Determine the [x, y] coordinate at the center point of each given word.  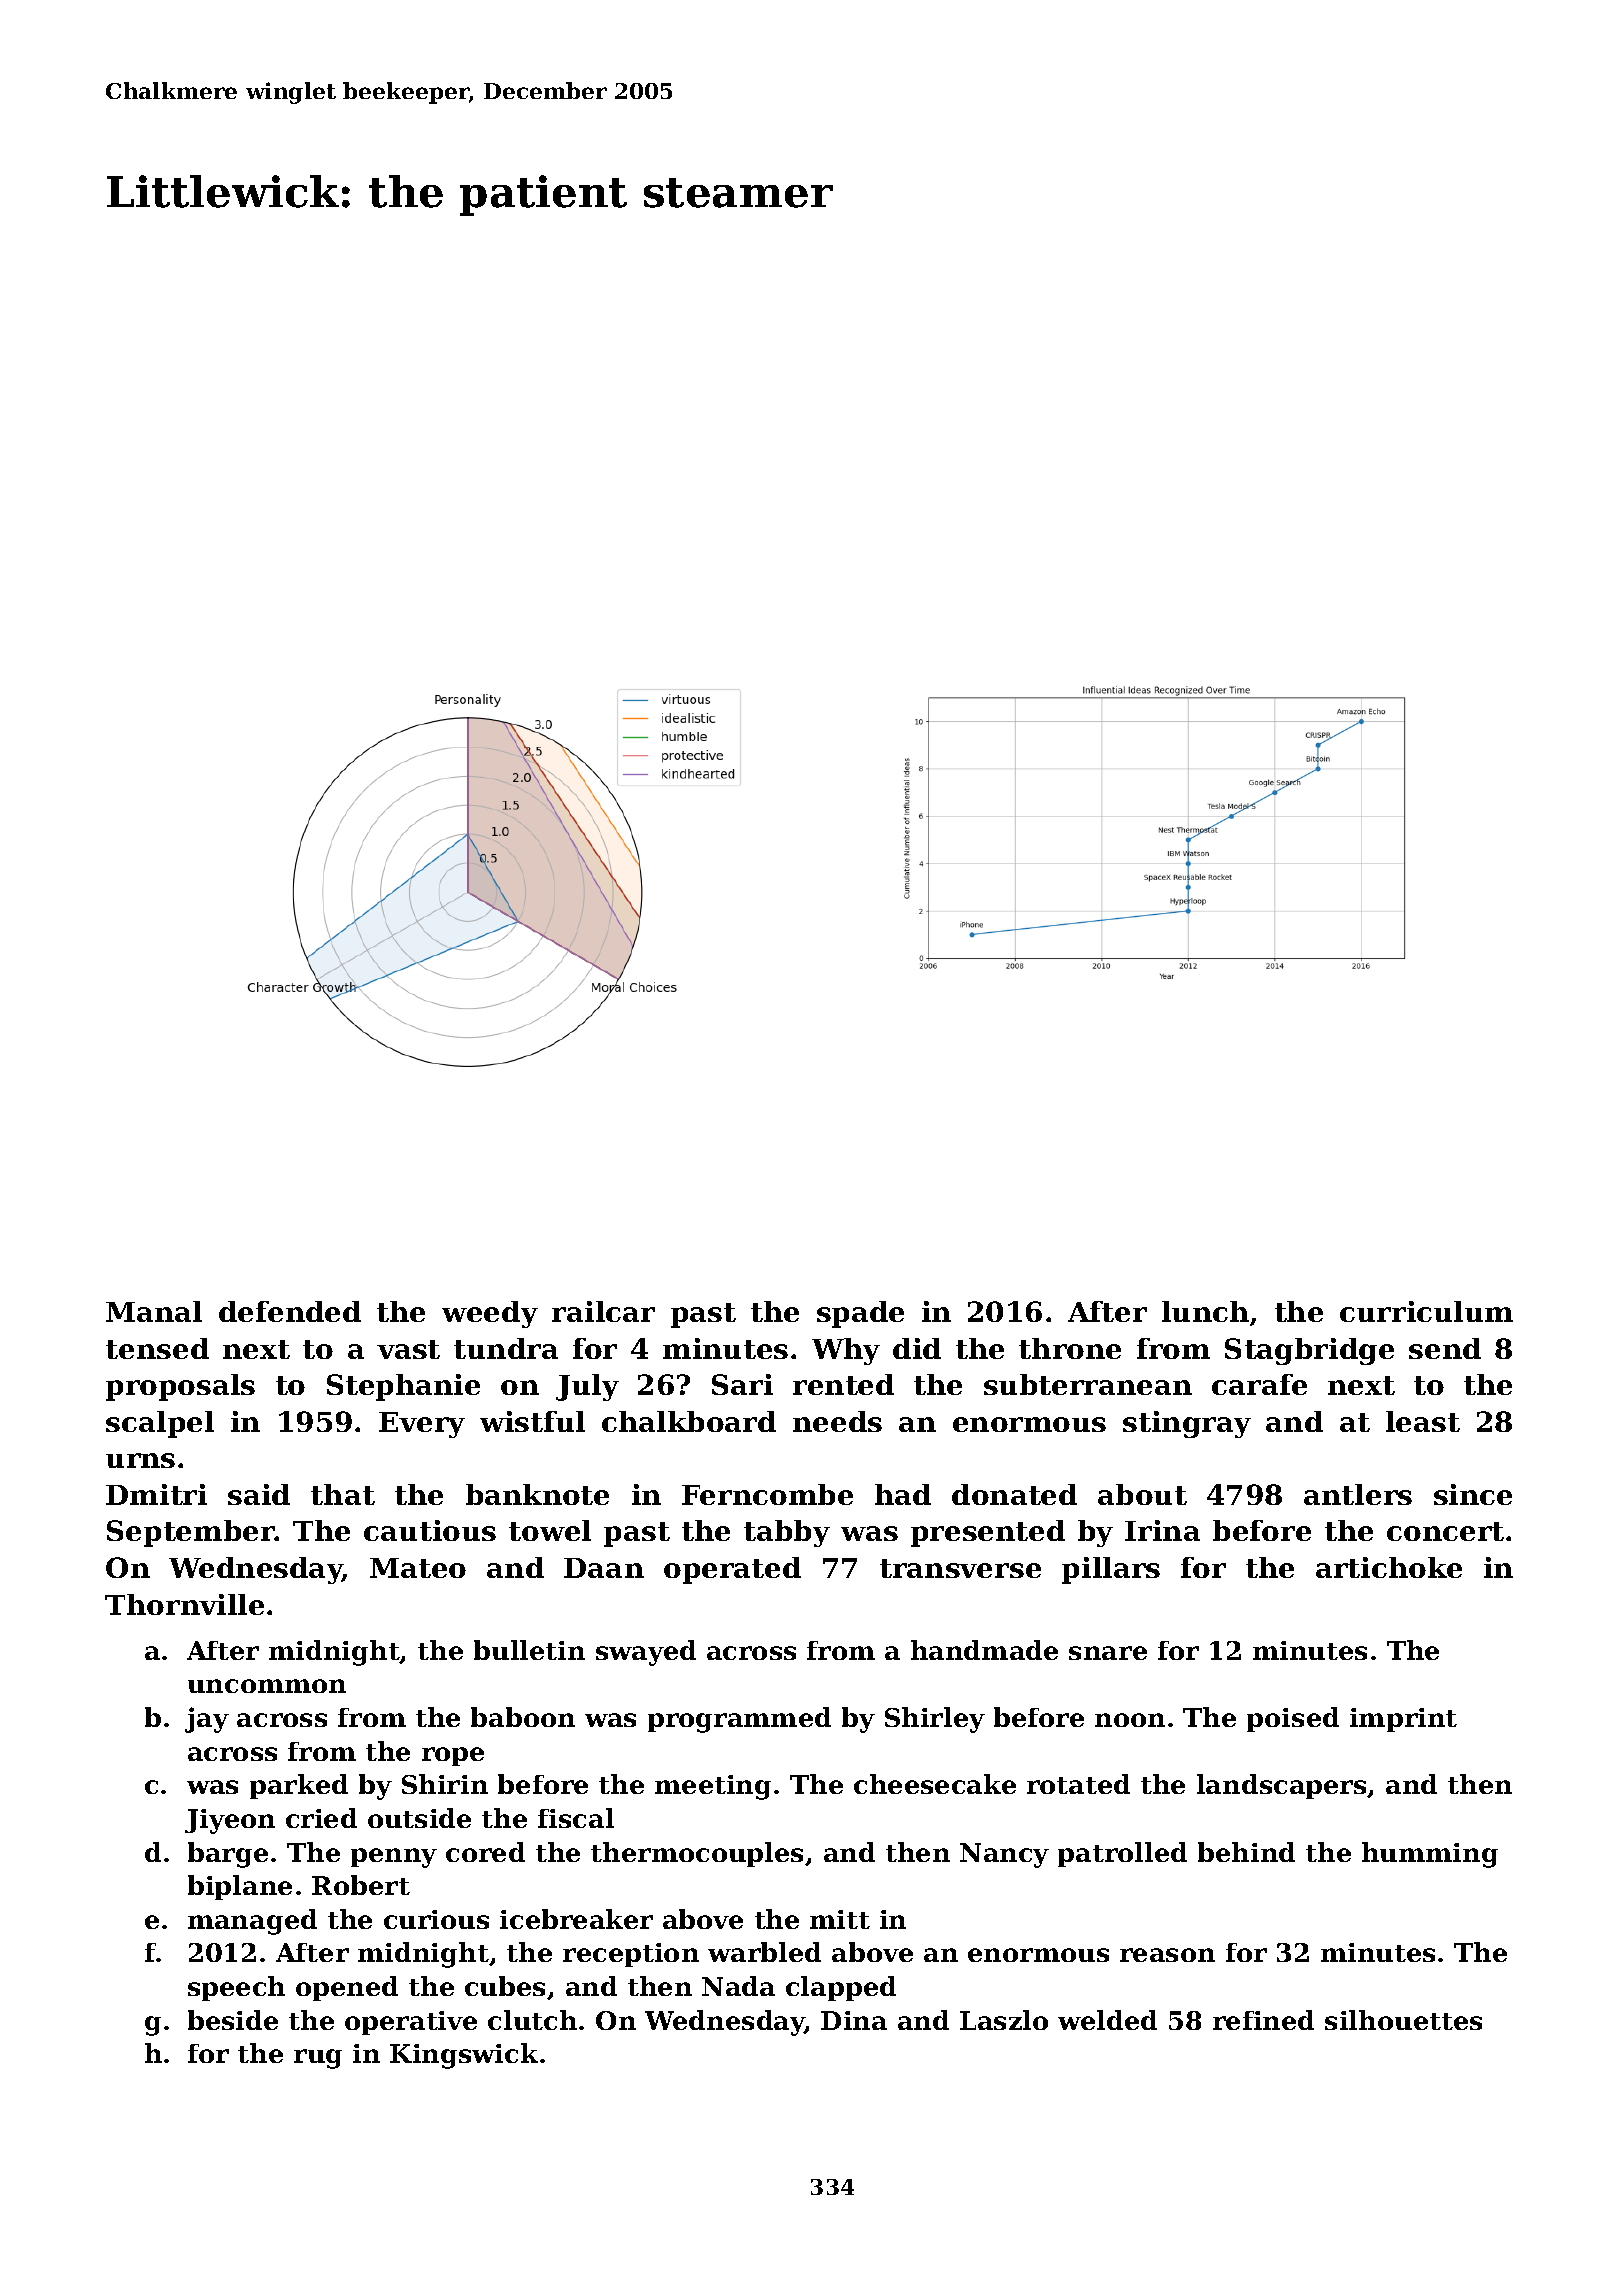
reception [631, 1955]
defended [290, 1311]
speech [236, 1988]
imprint [1403, 1720]
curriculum [1426, 1311]
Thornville [184, 1604]
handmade [984, 1650]
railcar [603, 1311]
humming [1430, 1855]
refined [1263, 2020]
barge [228, 1855]
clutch [532, 2020]
